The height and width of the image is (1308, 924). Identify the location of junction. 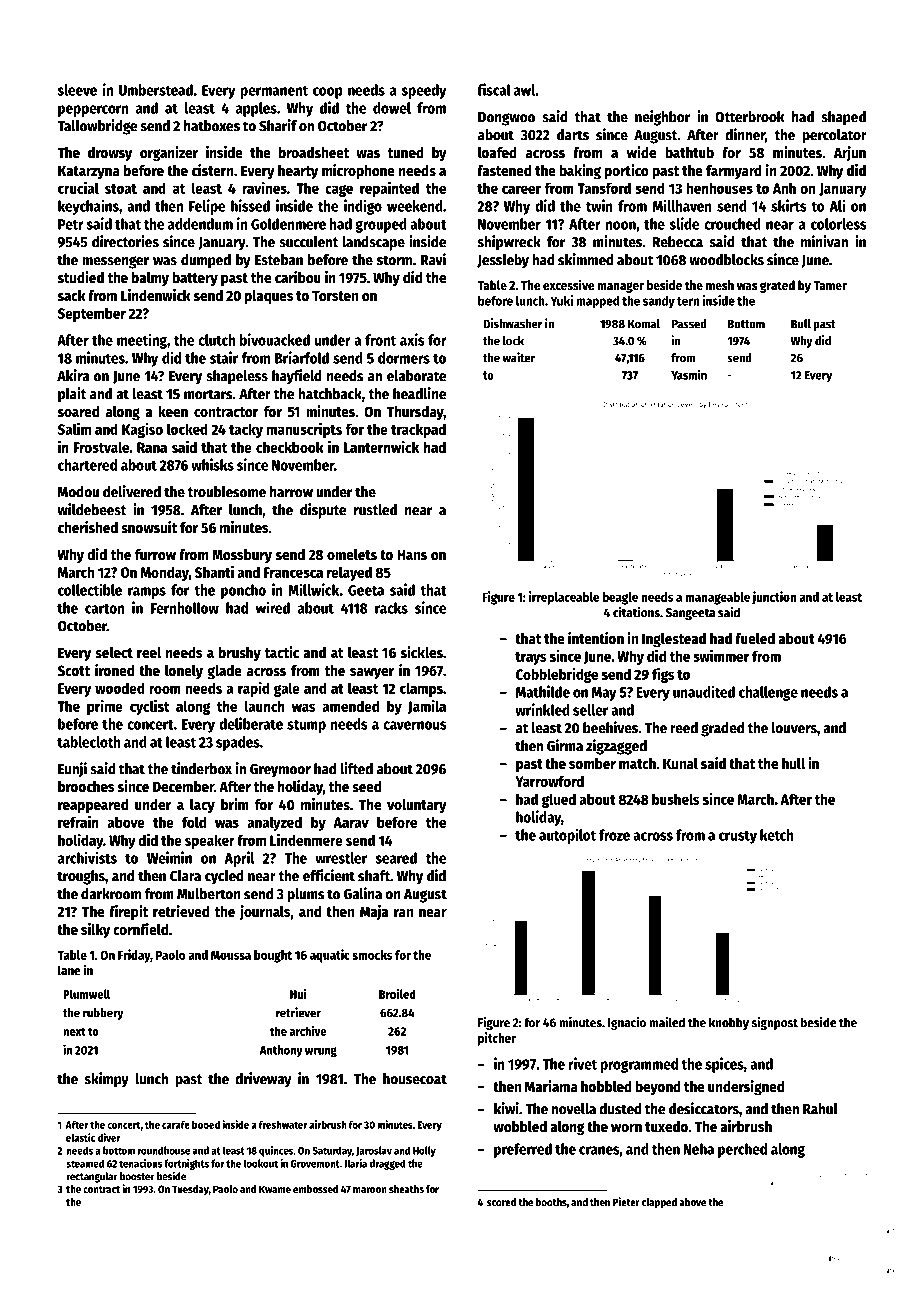
(774, 598).
